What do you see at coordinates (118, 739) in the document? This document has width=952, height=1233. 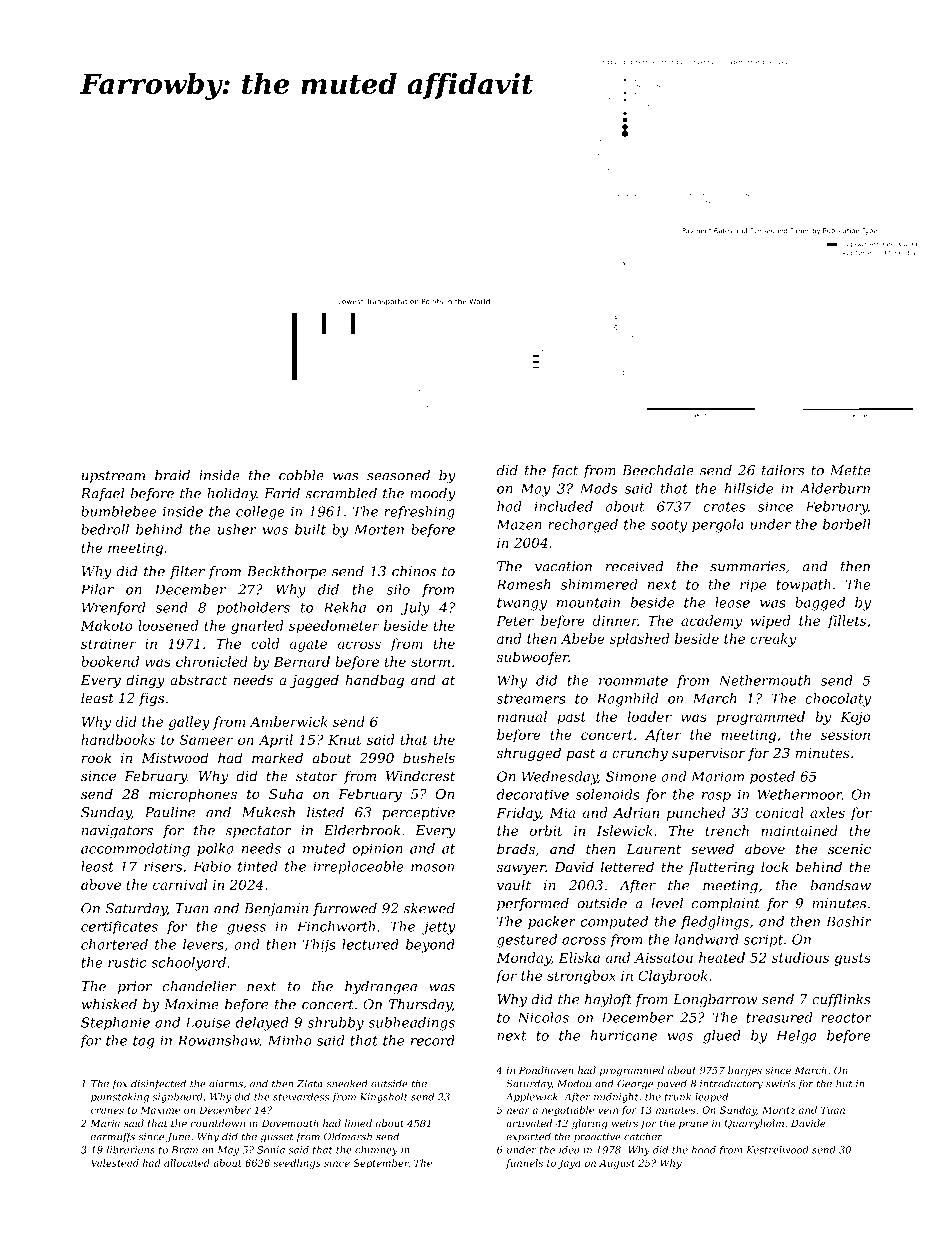 I see `handbooks` at bounding box center [118, 739].
